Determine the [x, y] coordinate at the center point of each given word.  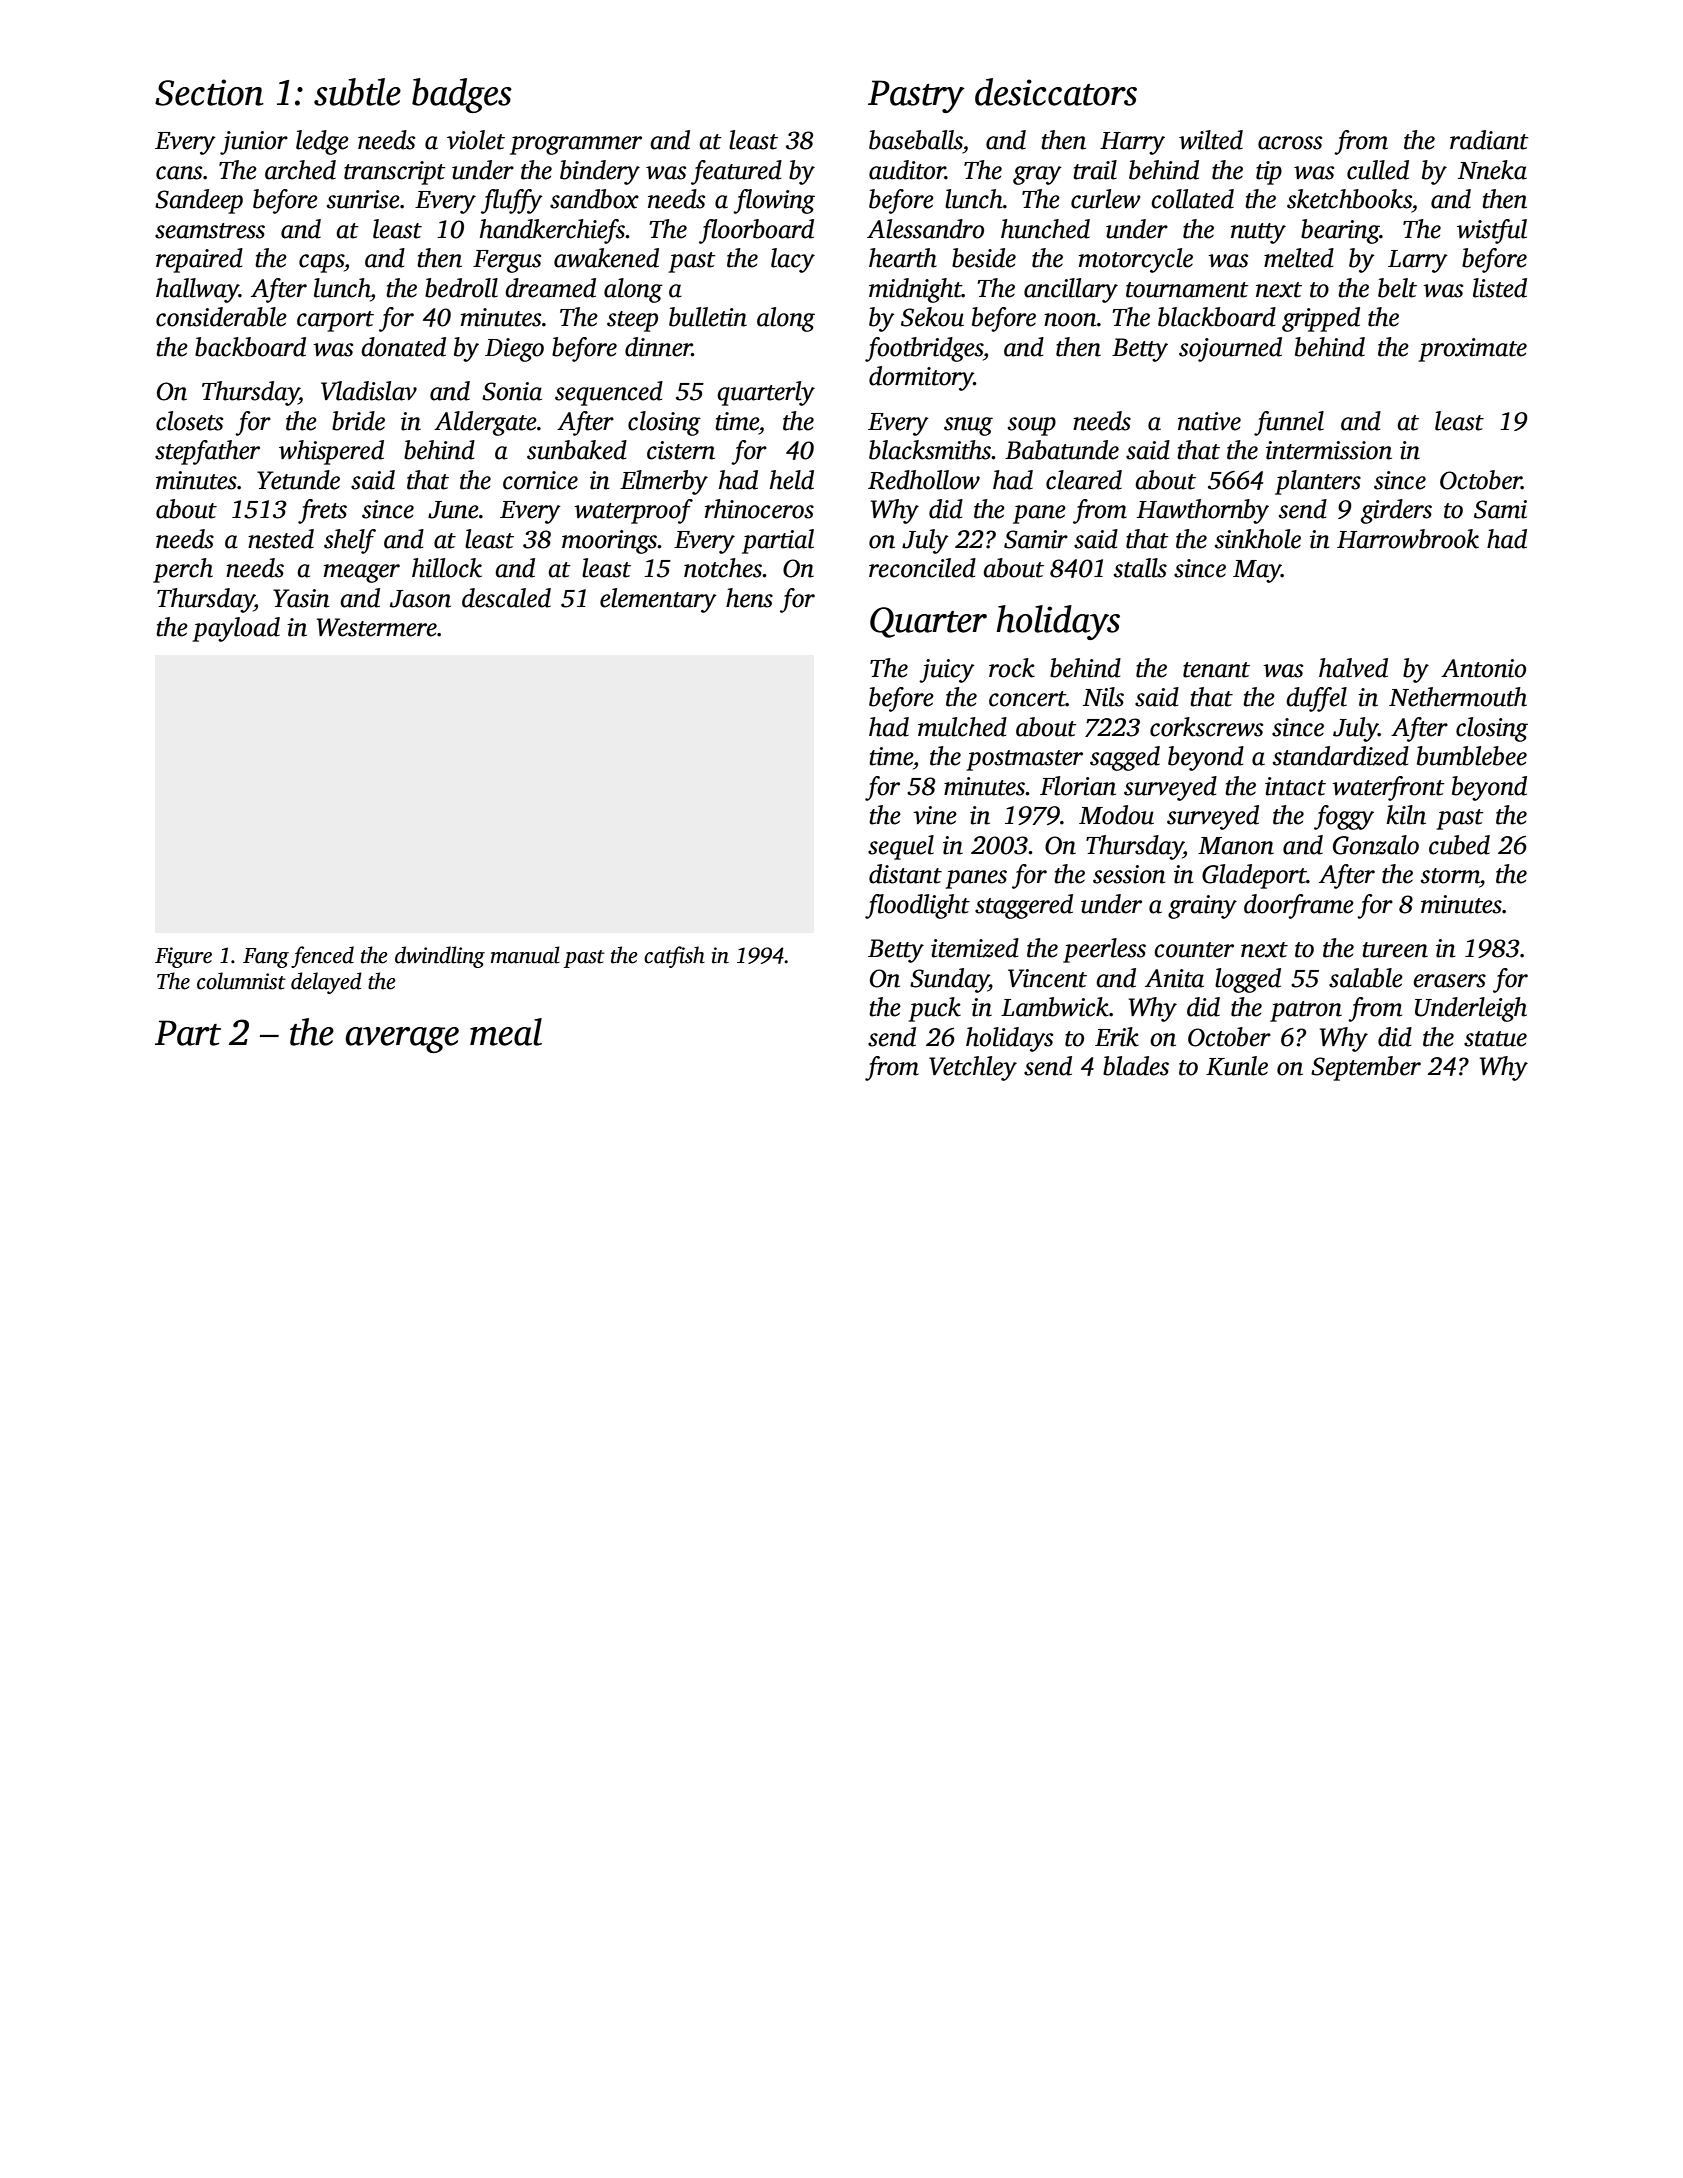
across [1290, 143]
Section [209, 92]
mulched [962, 727]
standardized [1341, 756]
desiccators [1056, 92]
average [402, 1040]
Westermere [377, 627]
